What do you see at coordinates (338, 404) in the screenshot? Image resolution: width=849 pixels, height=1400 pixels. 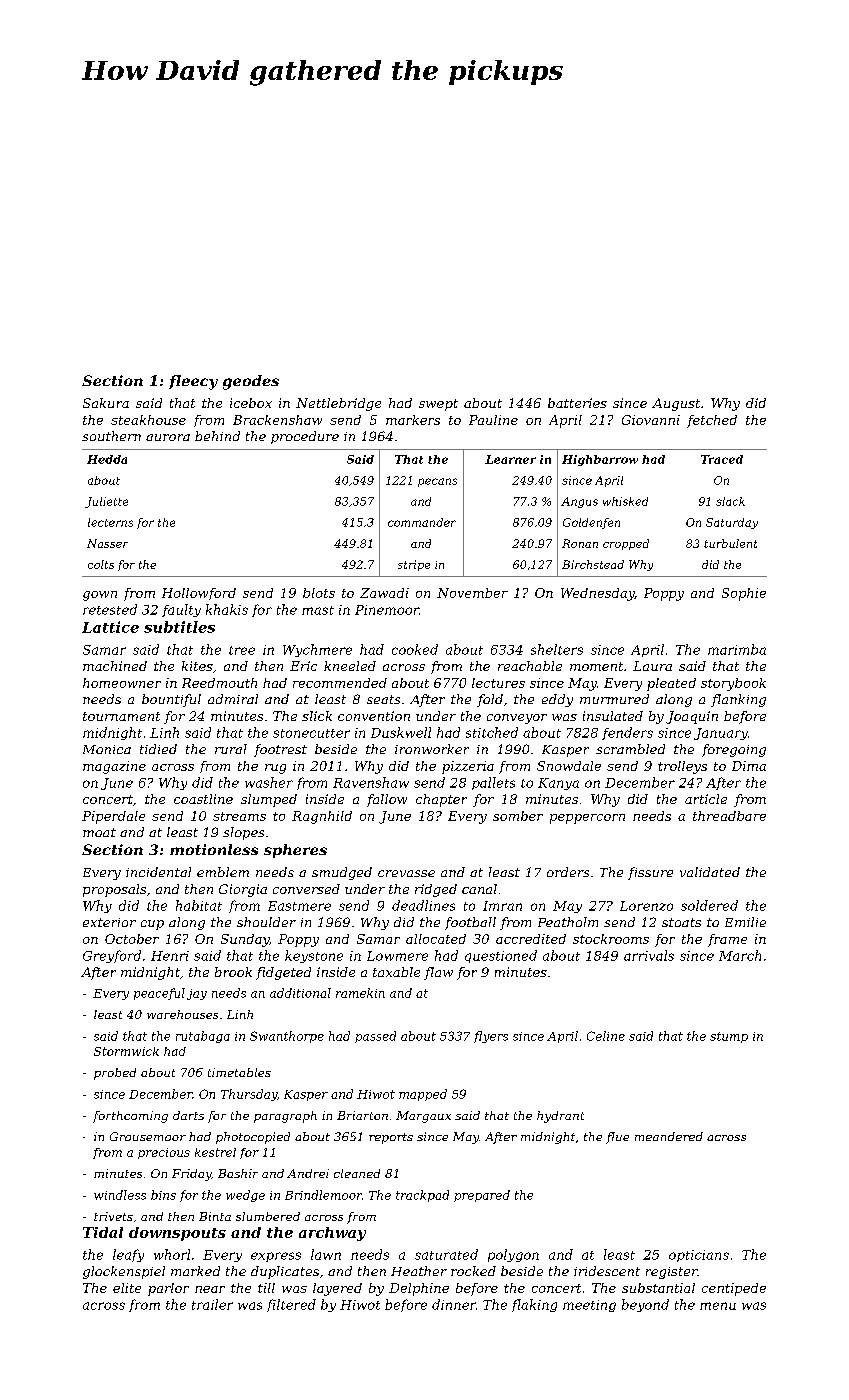 I see `Nettlebridge` at bounding box center [338, 404].
